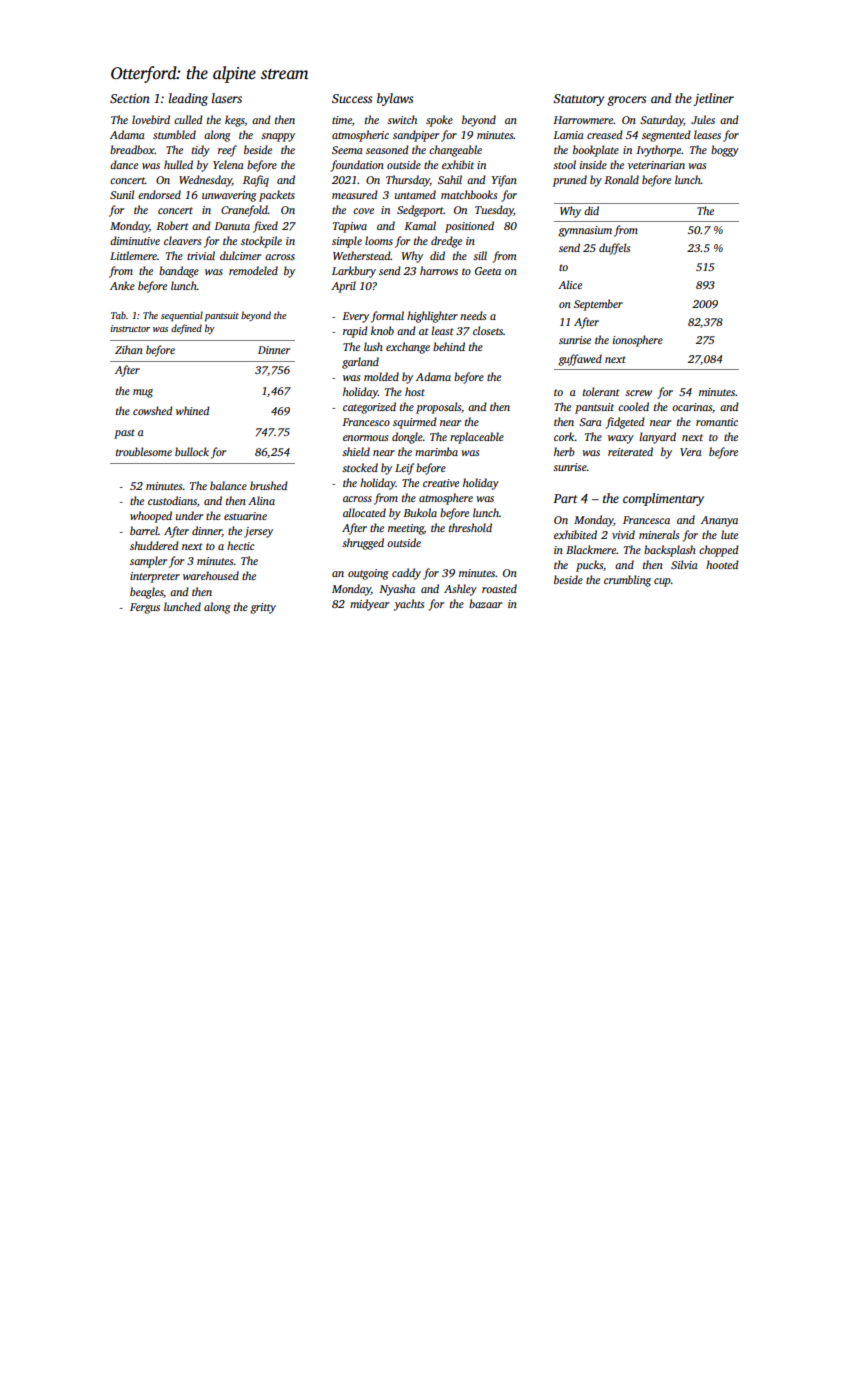  Describe the element at coordinates (355, 332) in the image. I see `rapid` at that location.
